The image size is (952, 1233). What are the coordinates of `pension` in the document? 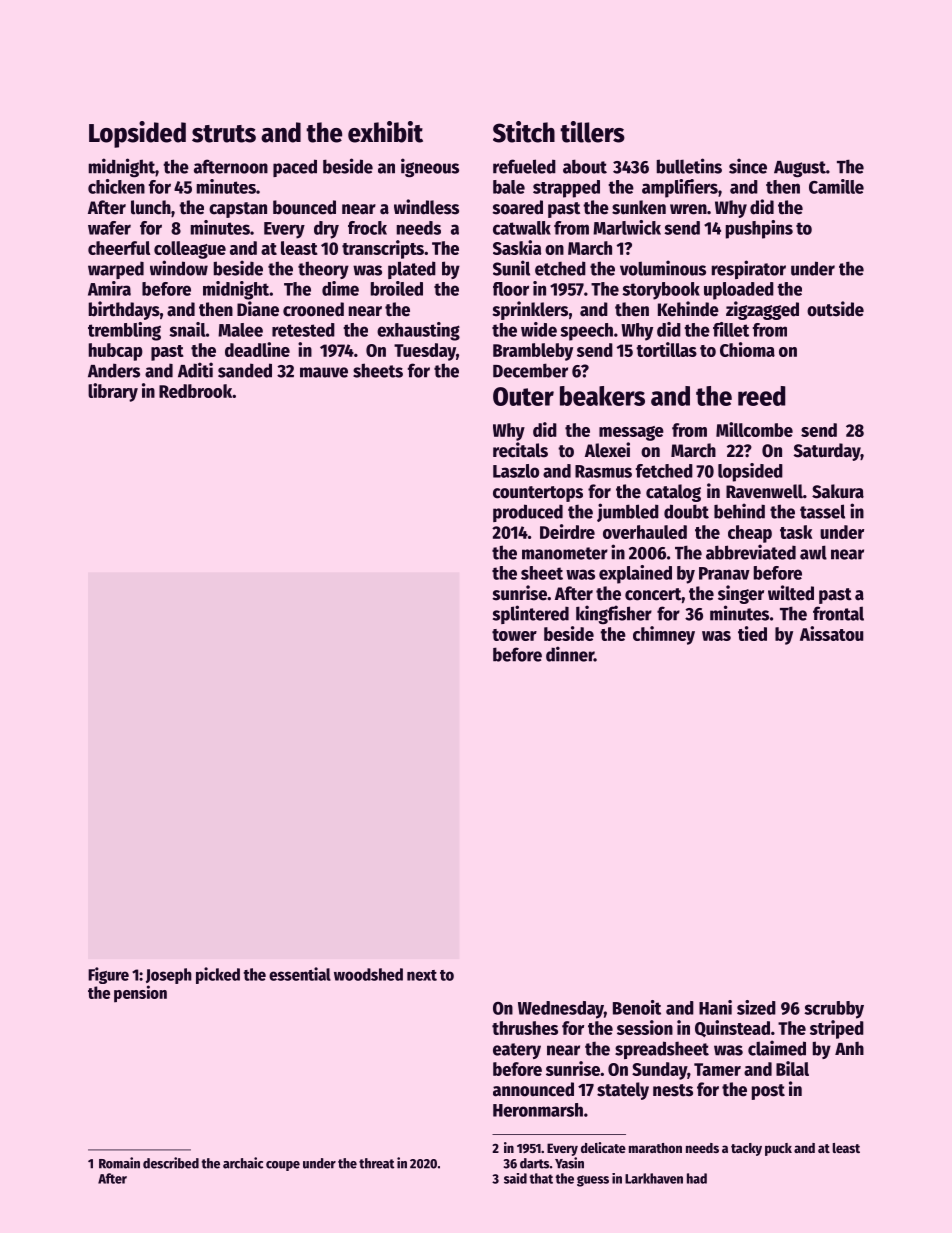 It's located at (140, 994).
